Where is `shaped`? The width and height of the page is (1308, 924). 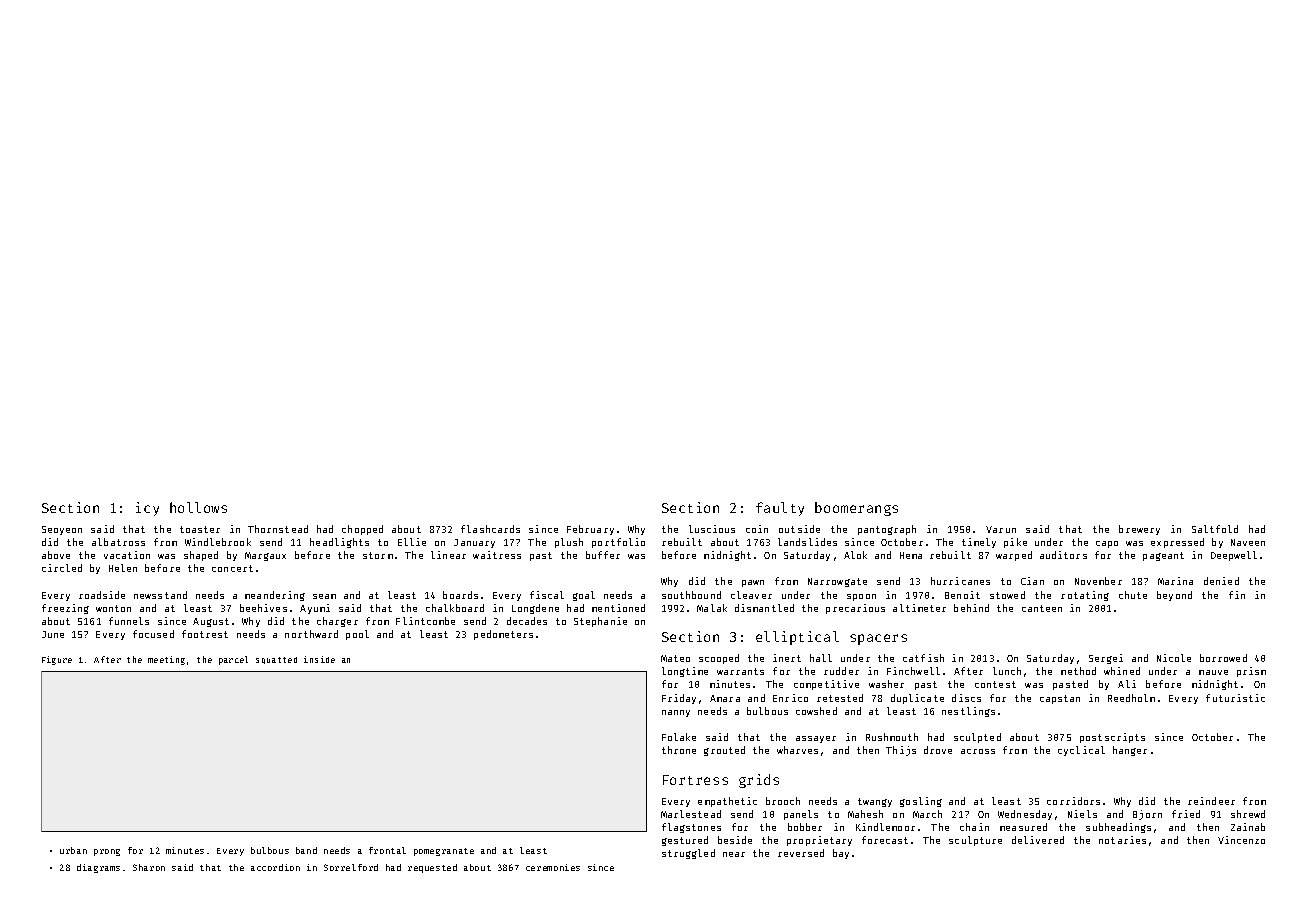
shaped is located at coordinates (201, 556).
